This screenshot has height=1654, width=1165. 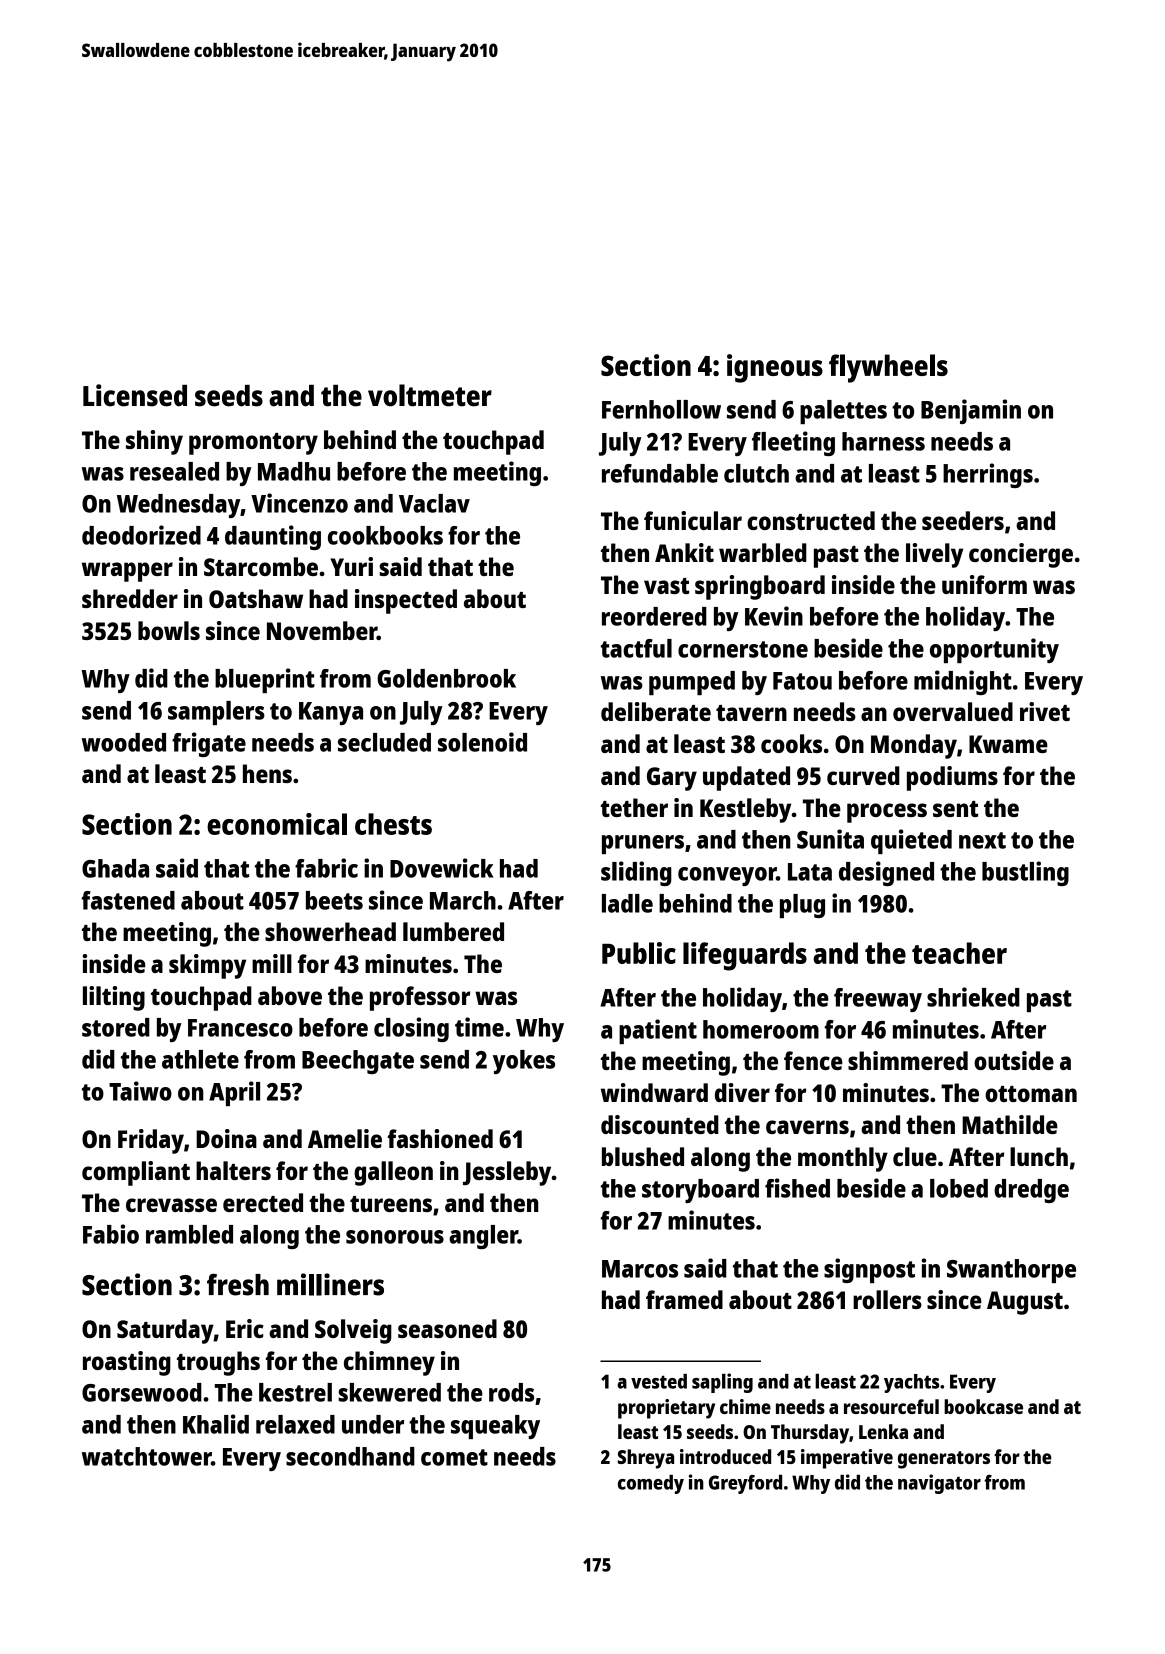 What do you see at coordinates (115, 868) in the screenshot?
I see `Ghada` at bounding box center [115, 868].
